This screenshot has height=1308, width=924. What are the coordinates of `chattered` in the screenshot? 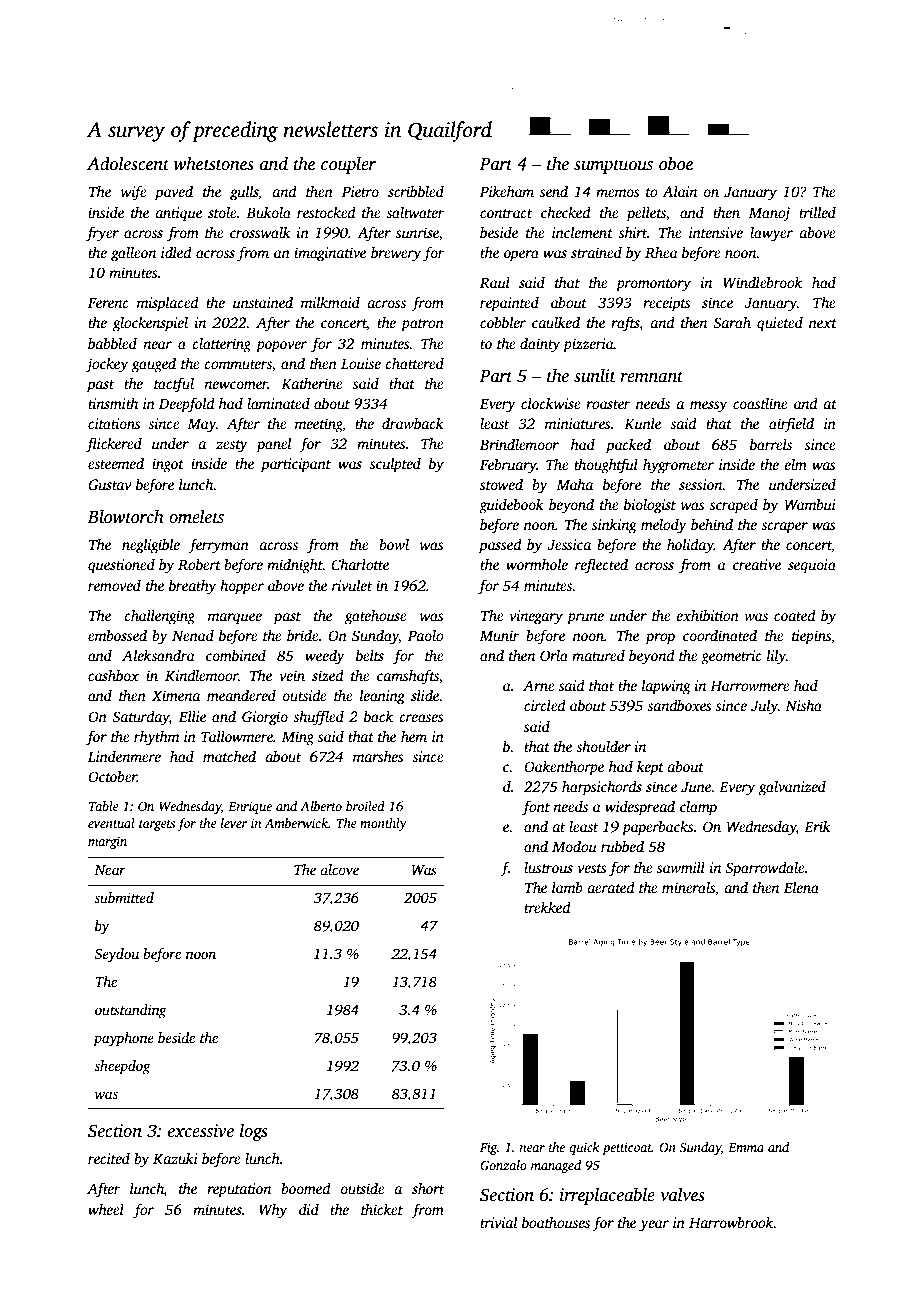 It's located at (414, 363).
